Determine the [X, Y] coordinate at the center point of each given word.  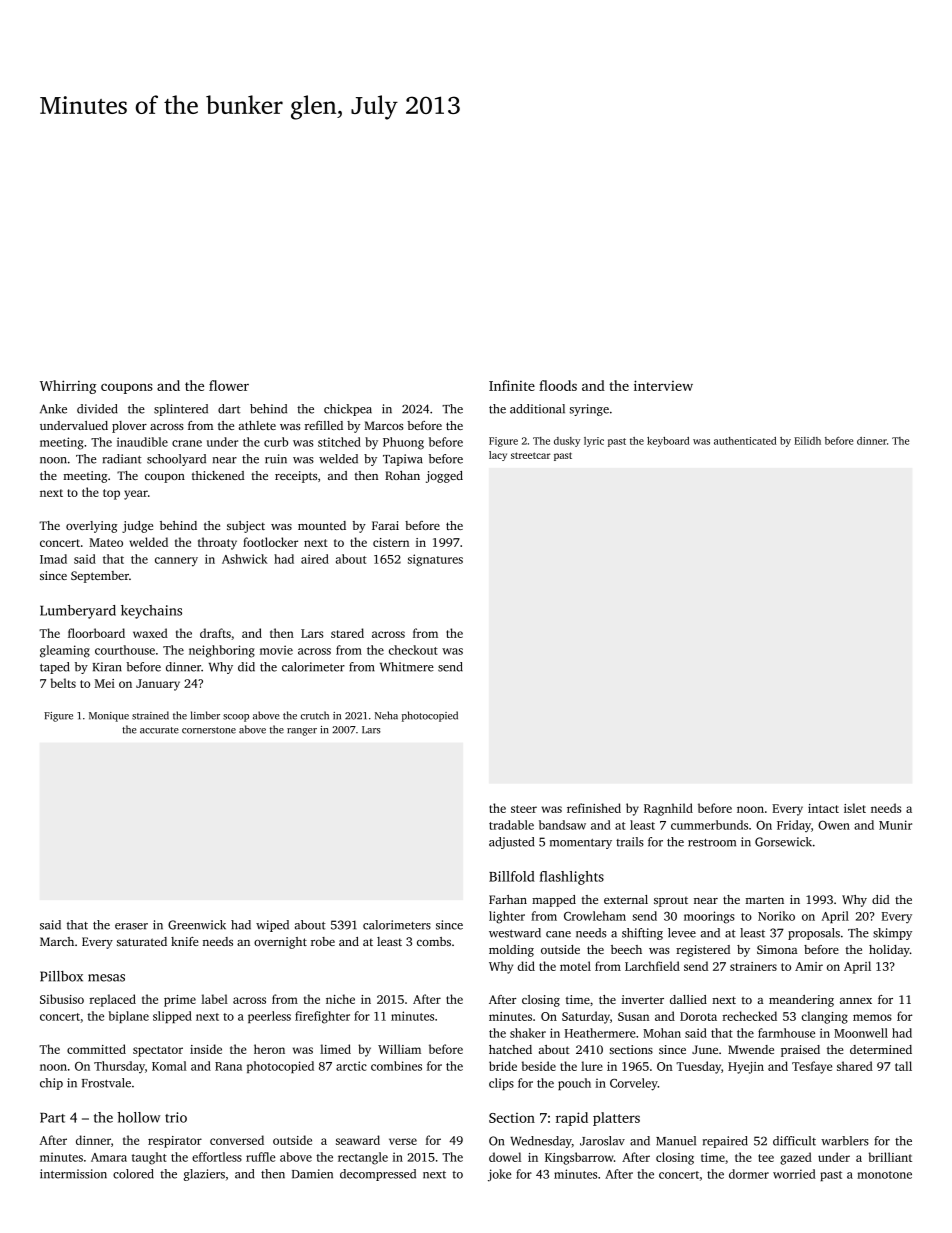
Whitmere [407, 667]
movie [276, 650]
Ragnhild [668, 809]
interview [663, 385]
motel [575, 966]
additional [537, 409]
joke [499, 1175]
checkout [413, 650]
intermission [73, 1174]
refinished [594, 808]
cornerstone [209, 730]
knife [184, 941]
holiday [889, 951]
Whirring [68, 387]
